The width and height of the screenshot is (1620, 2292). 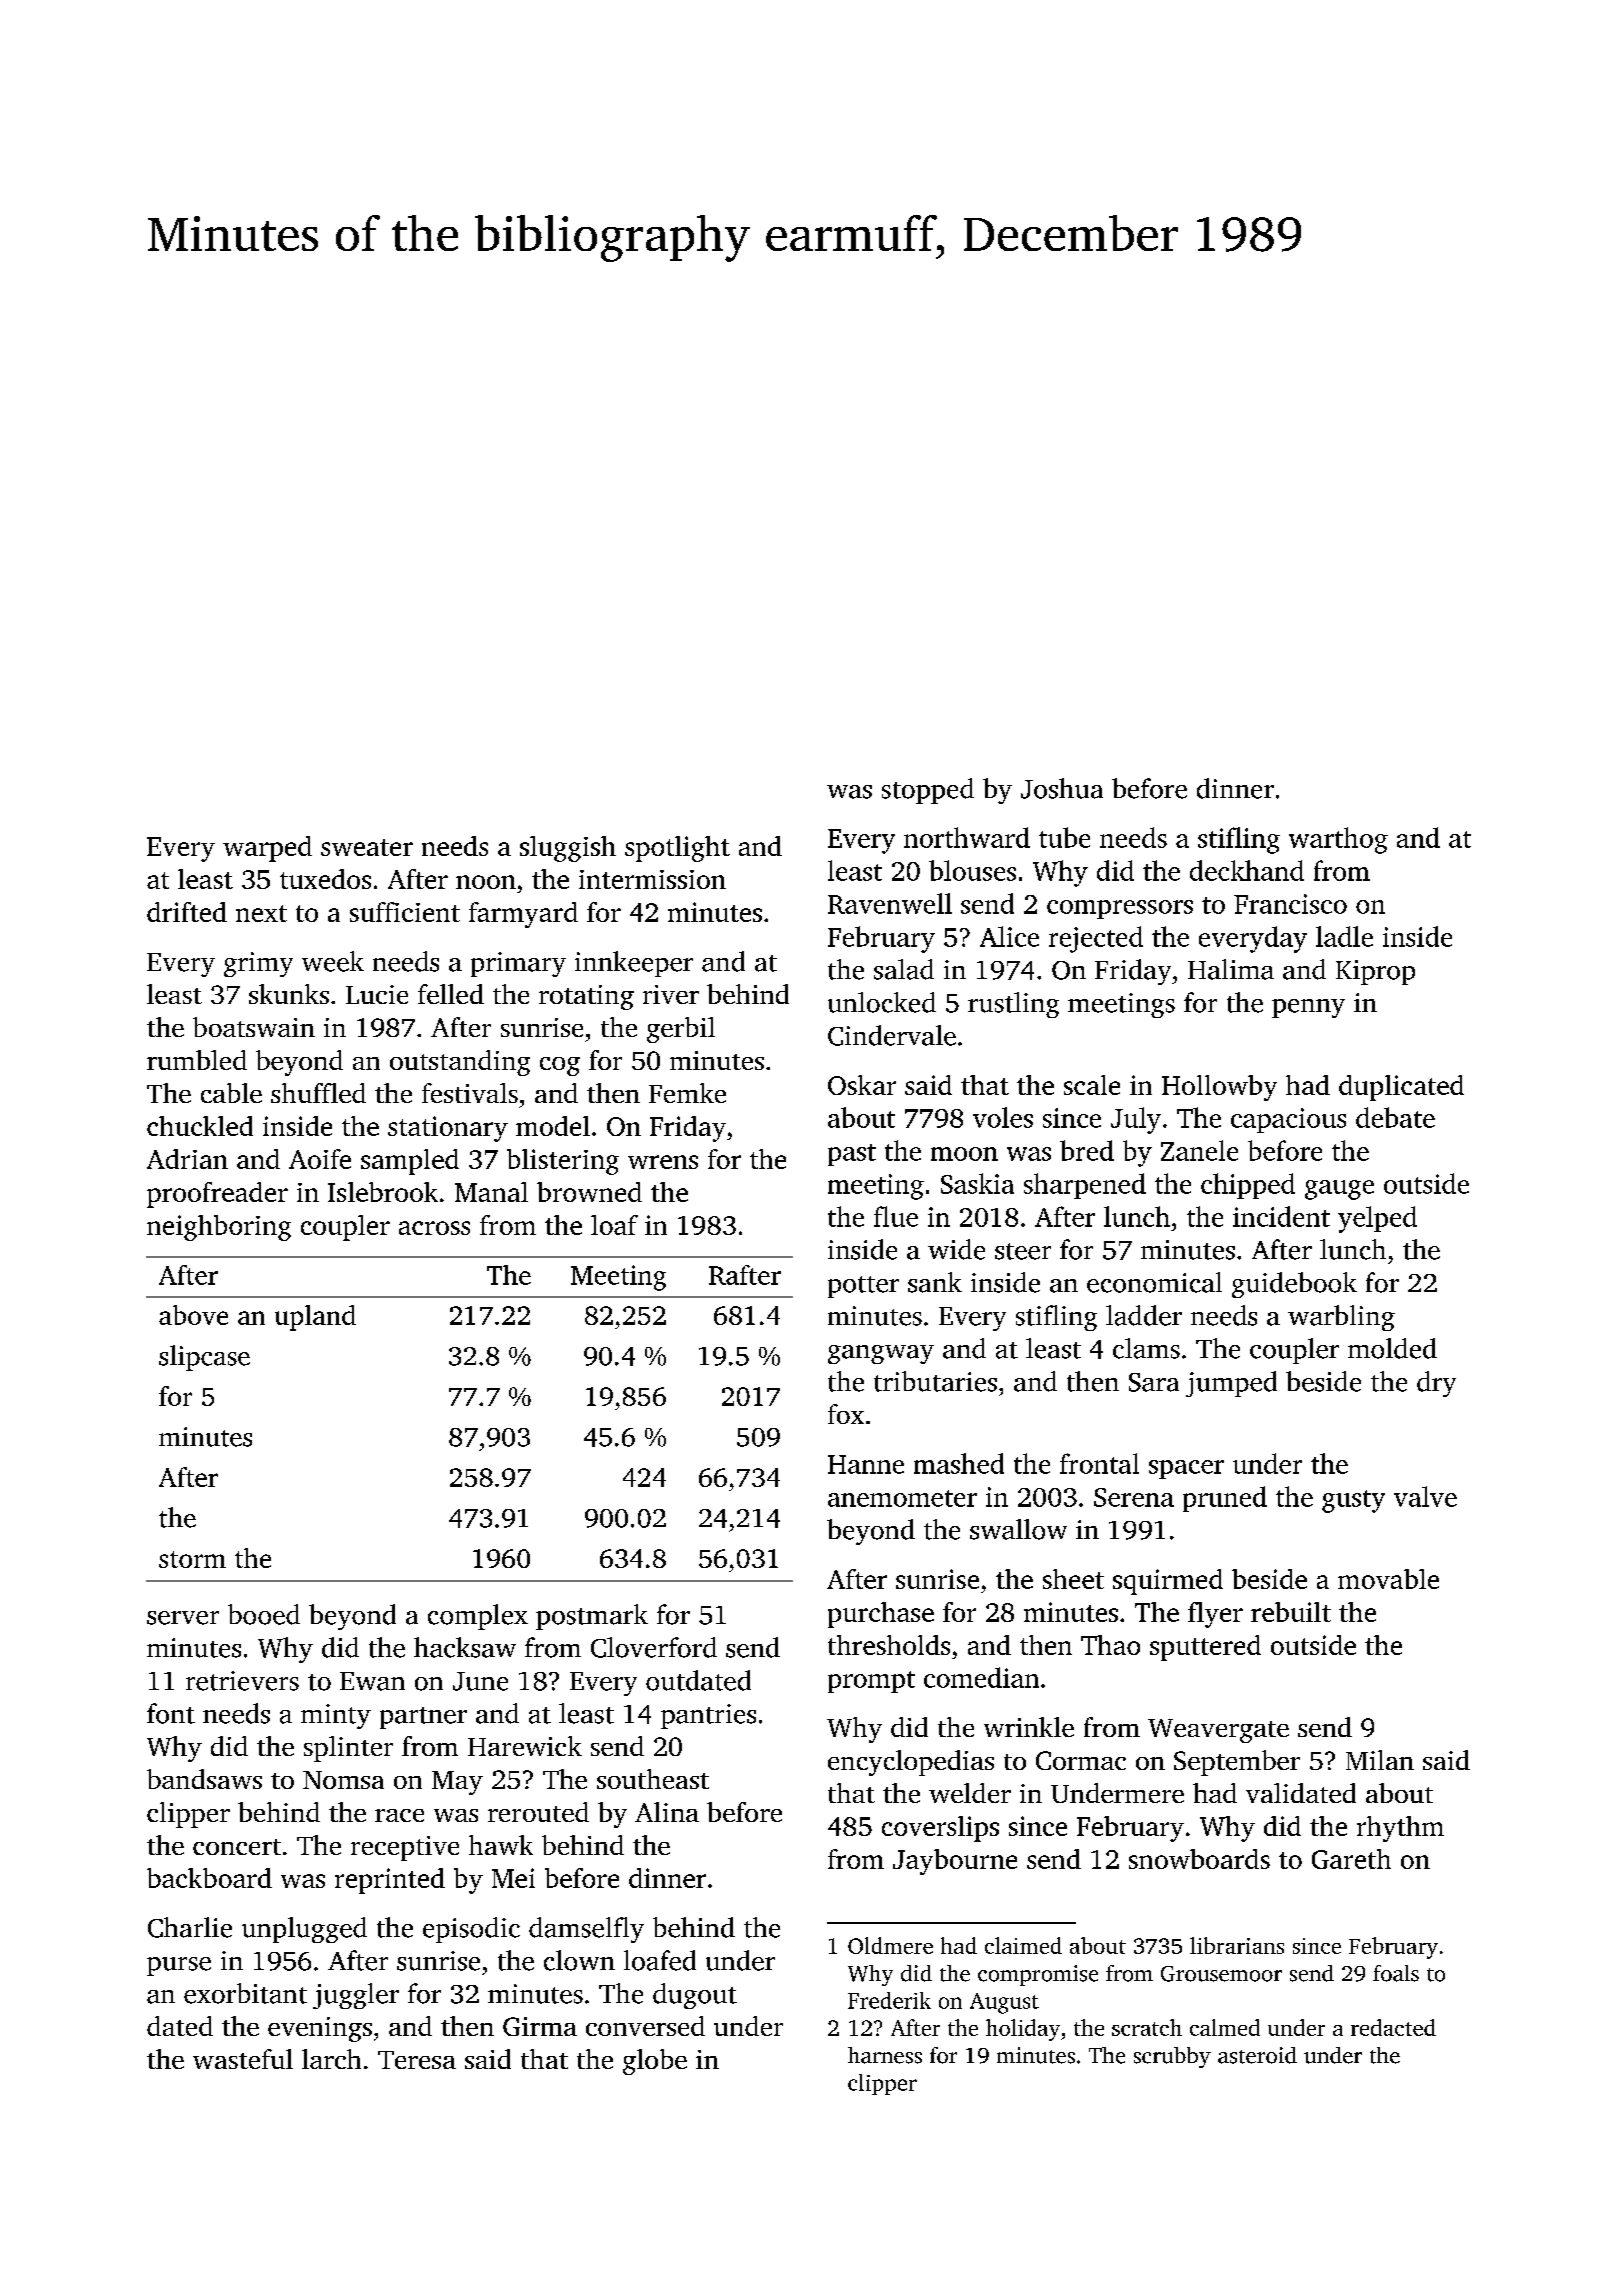 I want to click on penny, so click(x=1308, y=1008).
